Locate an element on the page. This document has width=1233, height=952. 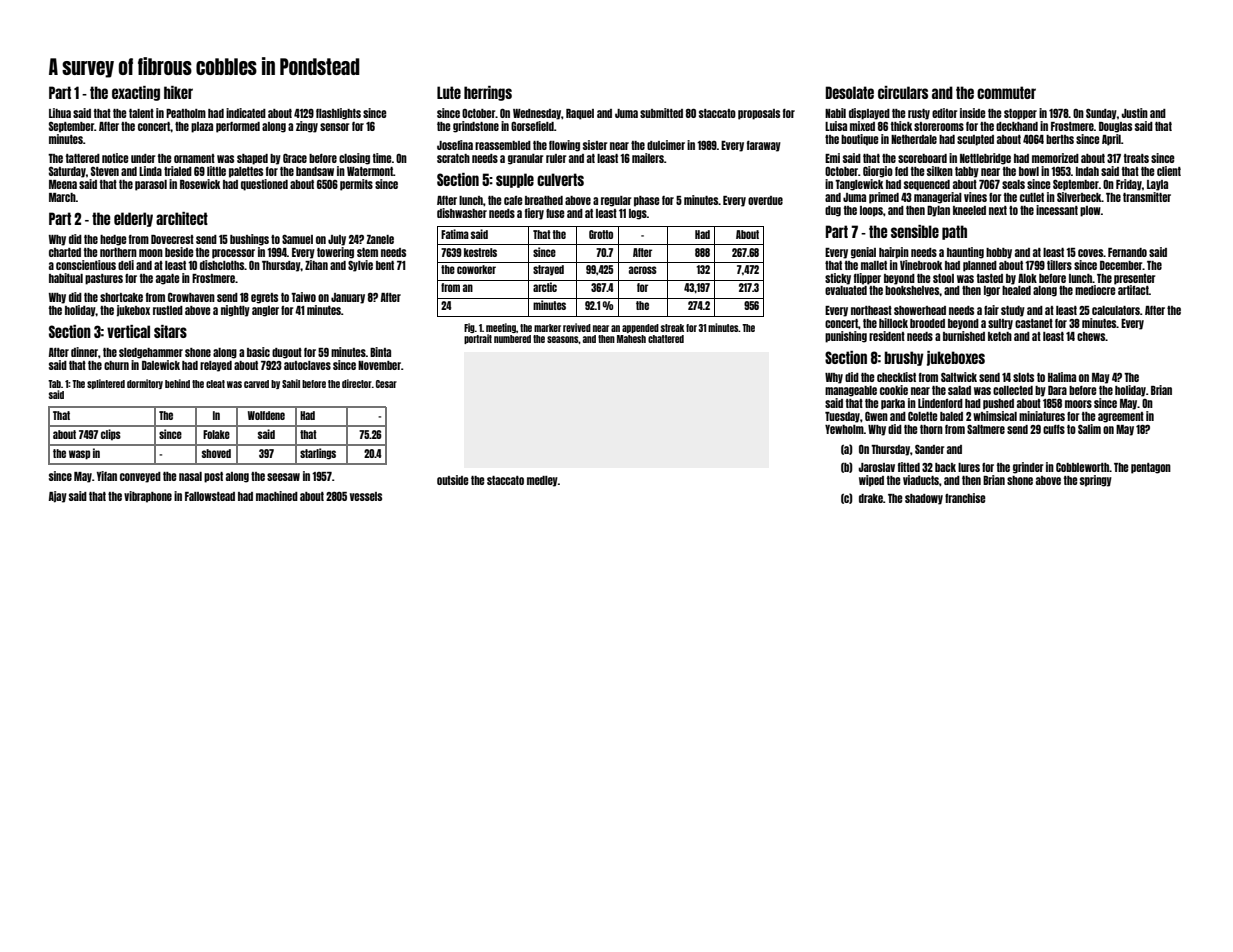
dishwasher is located at coordinates (462, 213).
